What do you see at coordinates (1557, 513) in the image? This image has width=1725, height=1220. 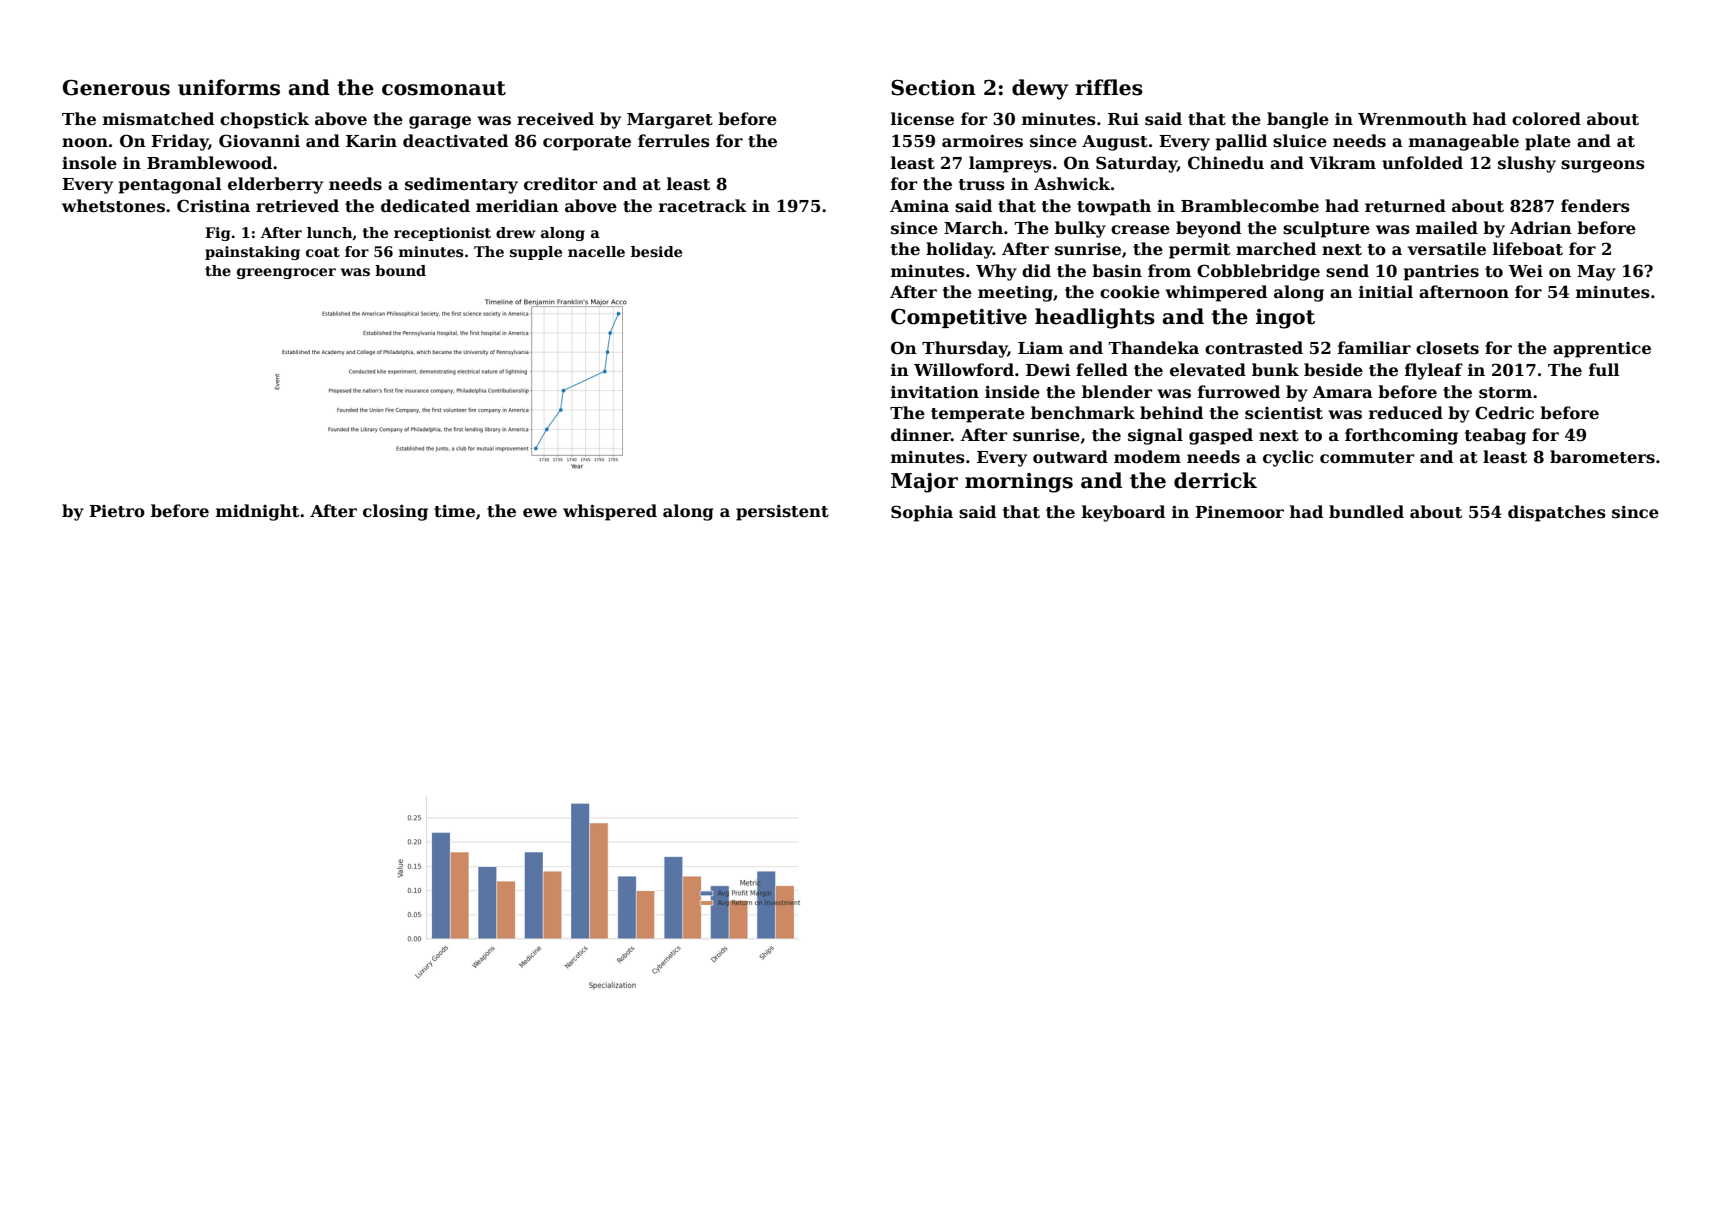 I see `dispatches` at bounding box center [1557, 513].
